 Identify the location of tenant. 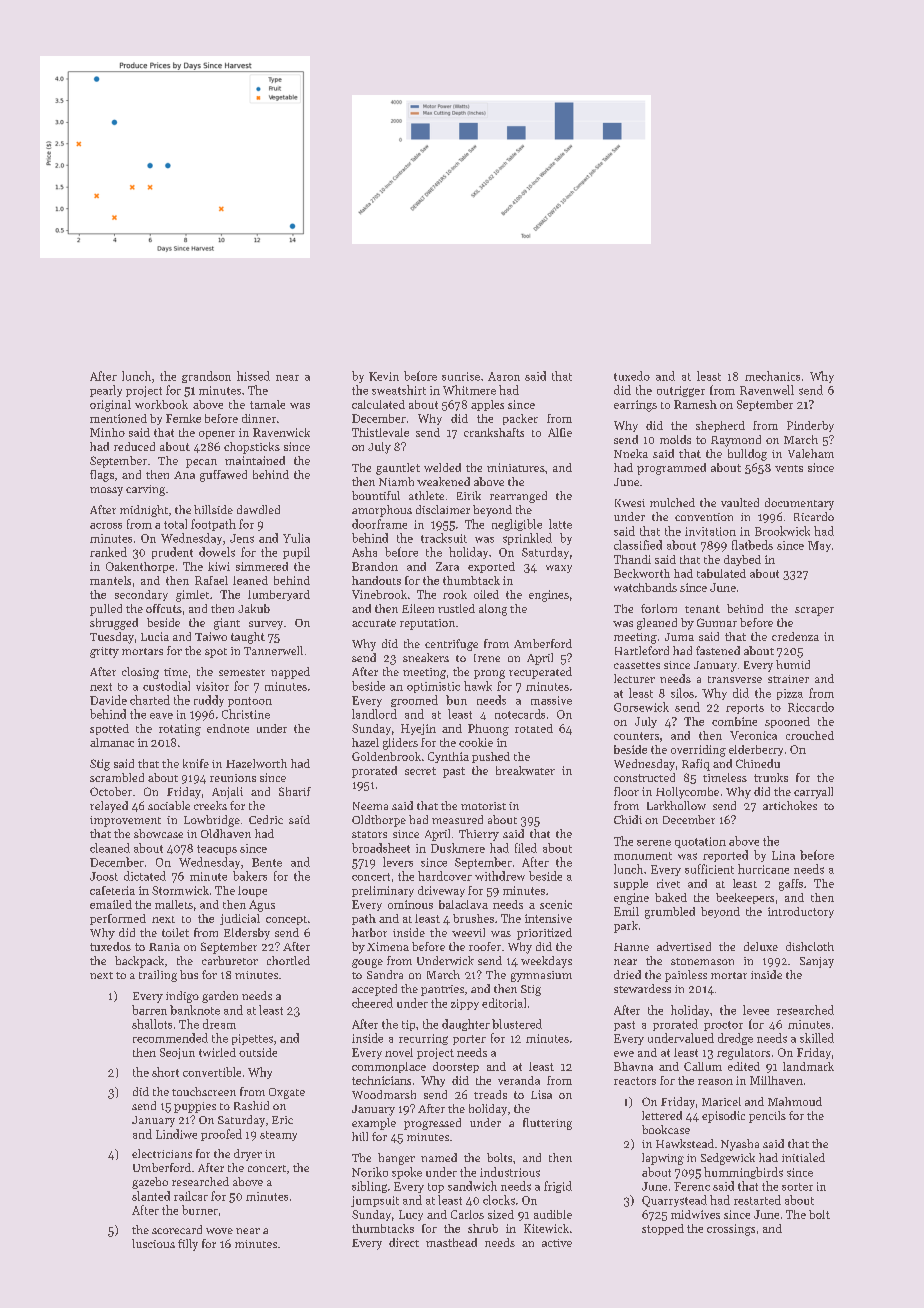
(702, 609).
